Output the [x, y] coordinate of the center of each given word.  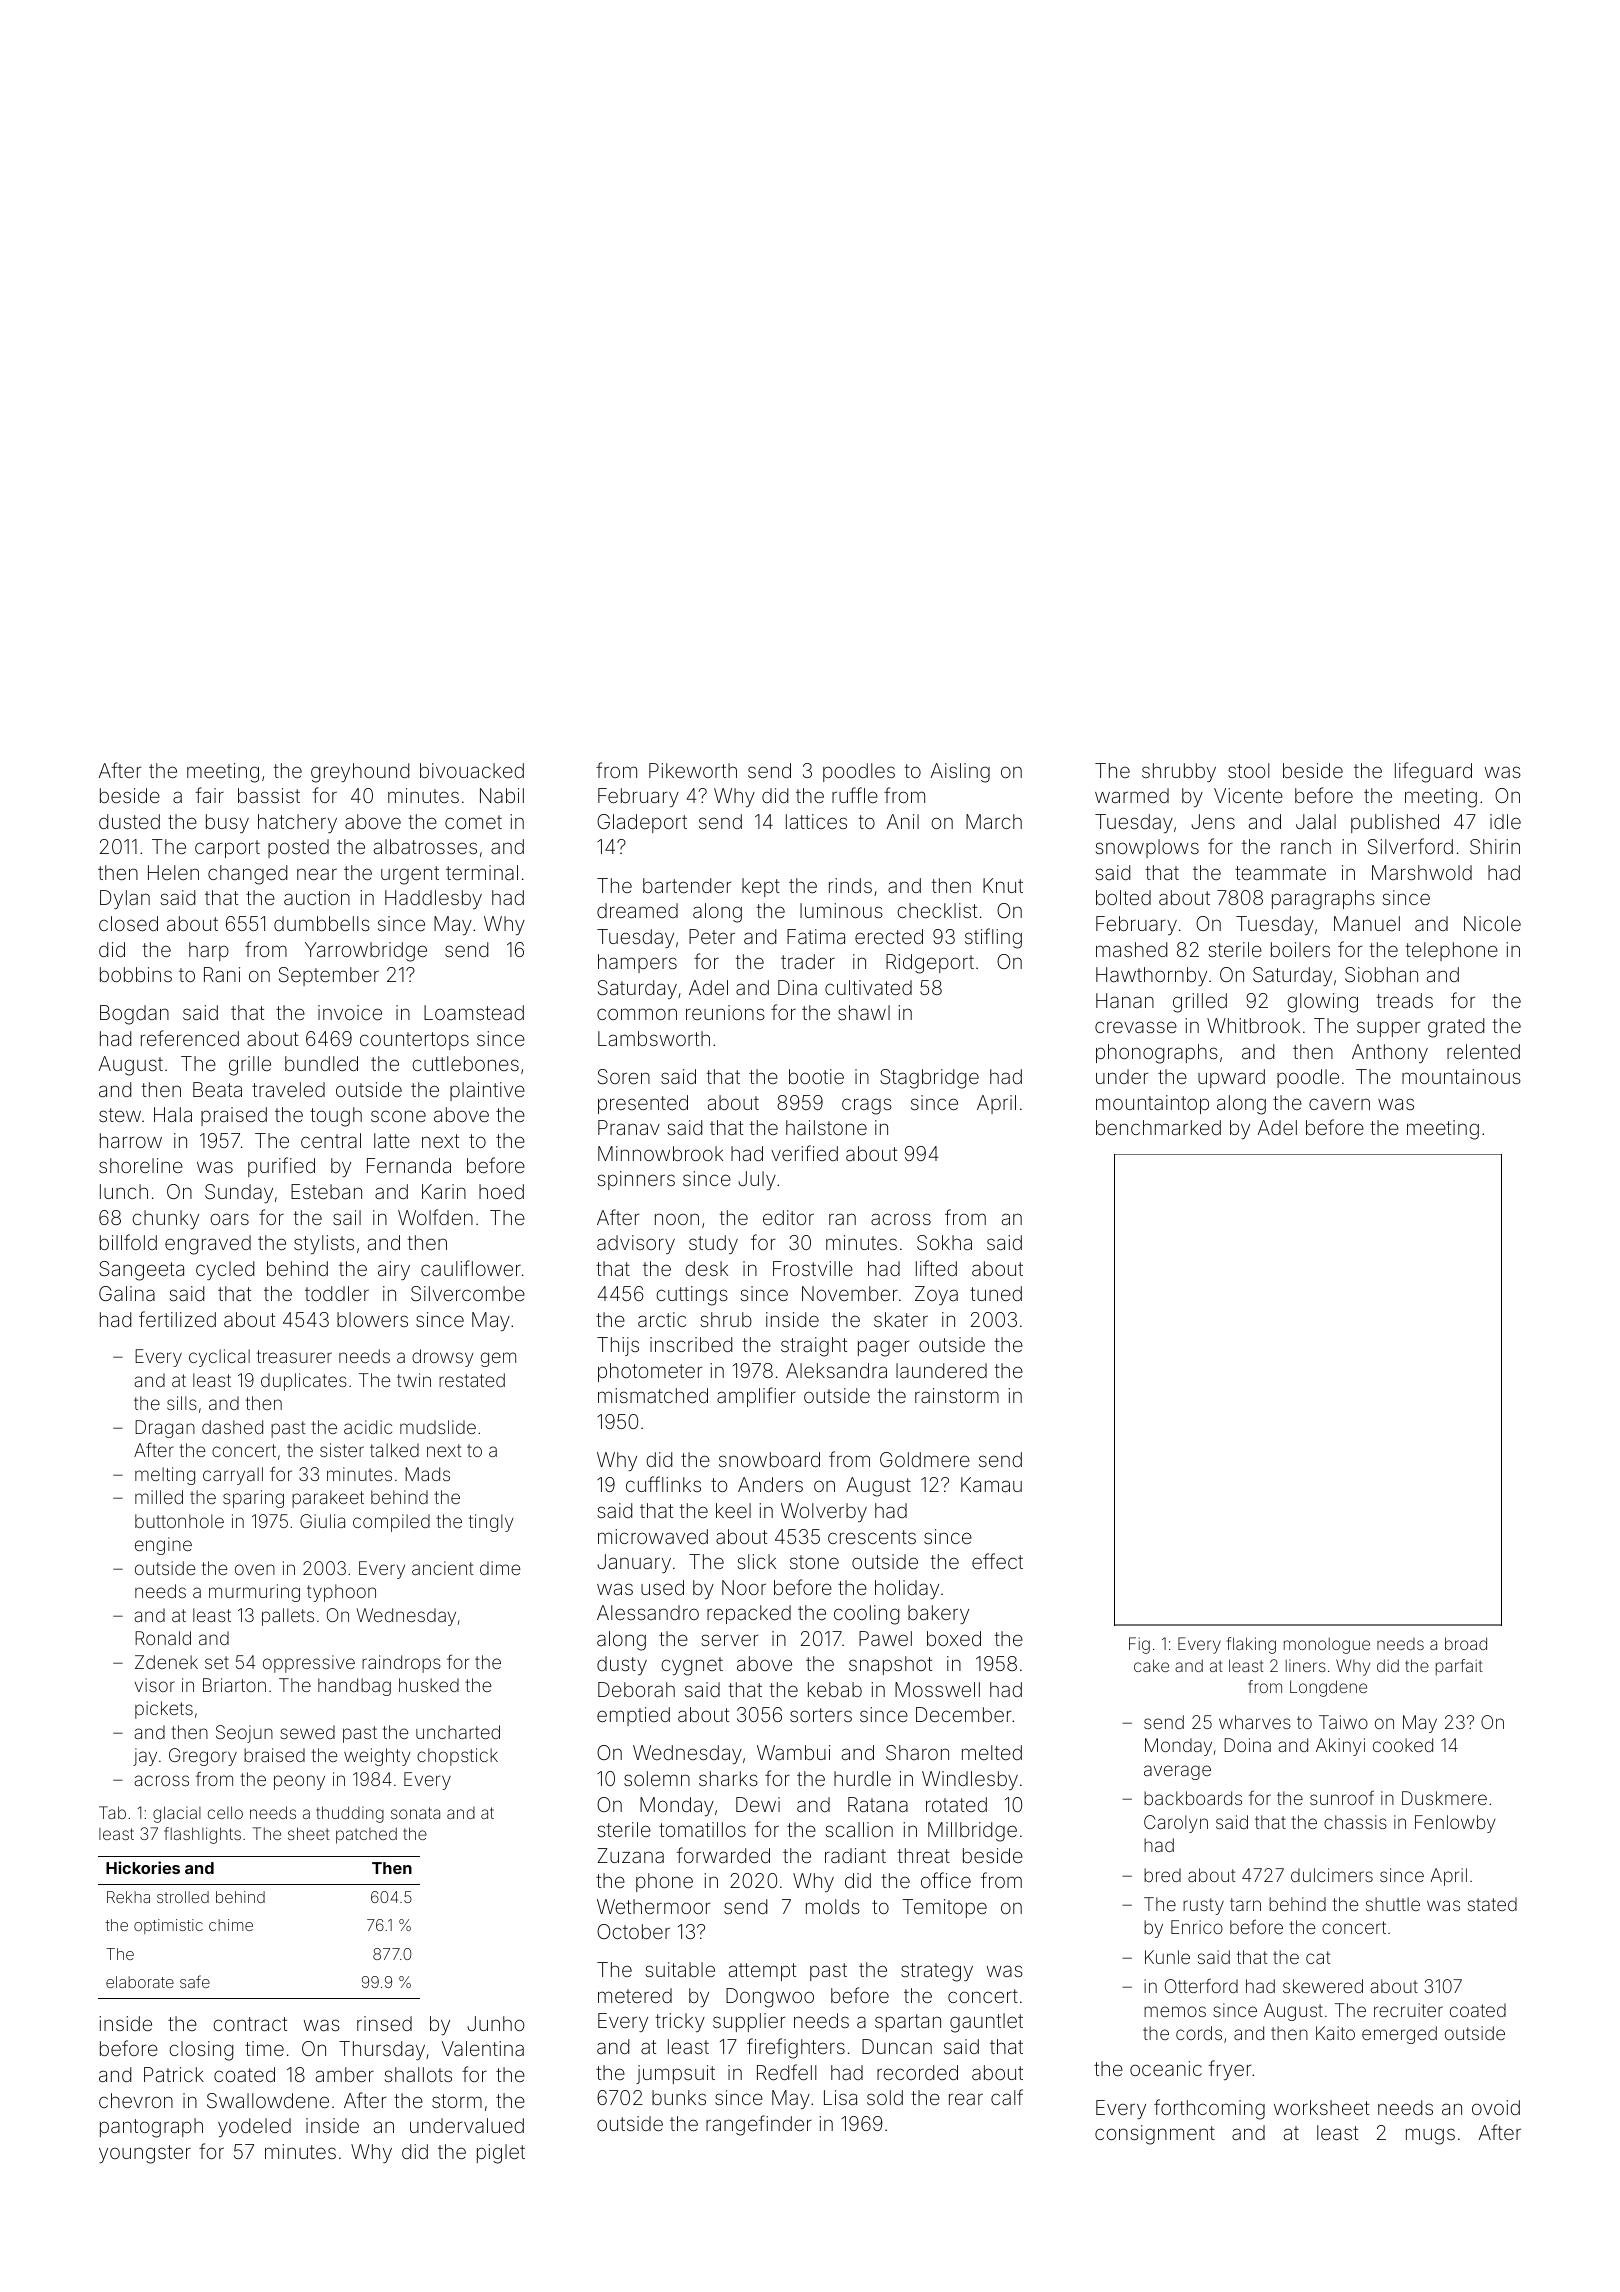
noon [677, 1219]
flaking [1251, 1645]
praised [234, 1116]
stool [1249, 770]
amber [345, 2074]
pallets [288, 1617]
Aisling [960, 773]
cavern [1339, 1104]
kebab [835, 1689]
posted [298, 848]
